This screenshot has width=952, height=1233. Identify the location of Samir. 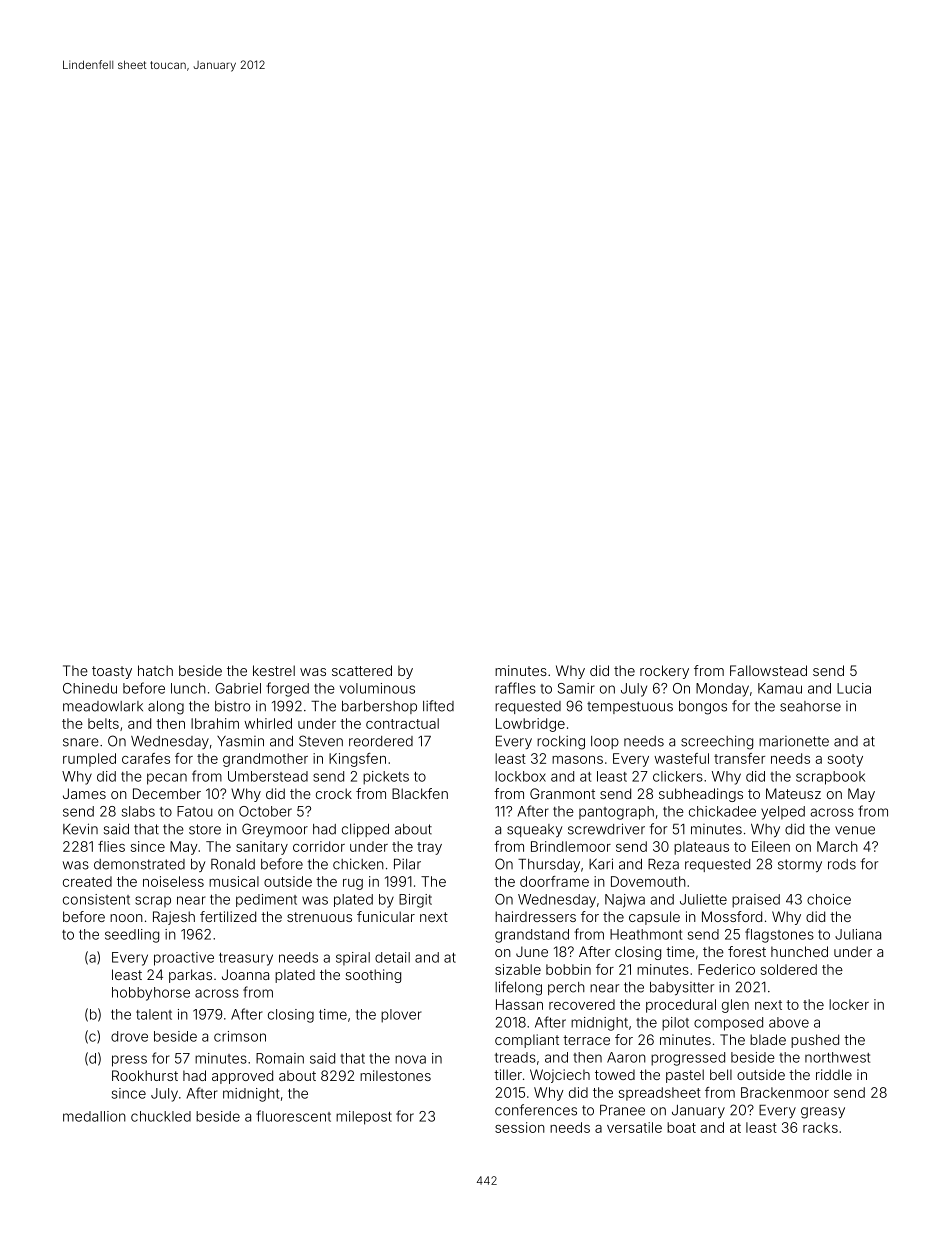
(576, 688).
